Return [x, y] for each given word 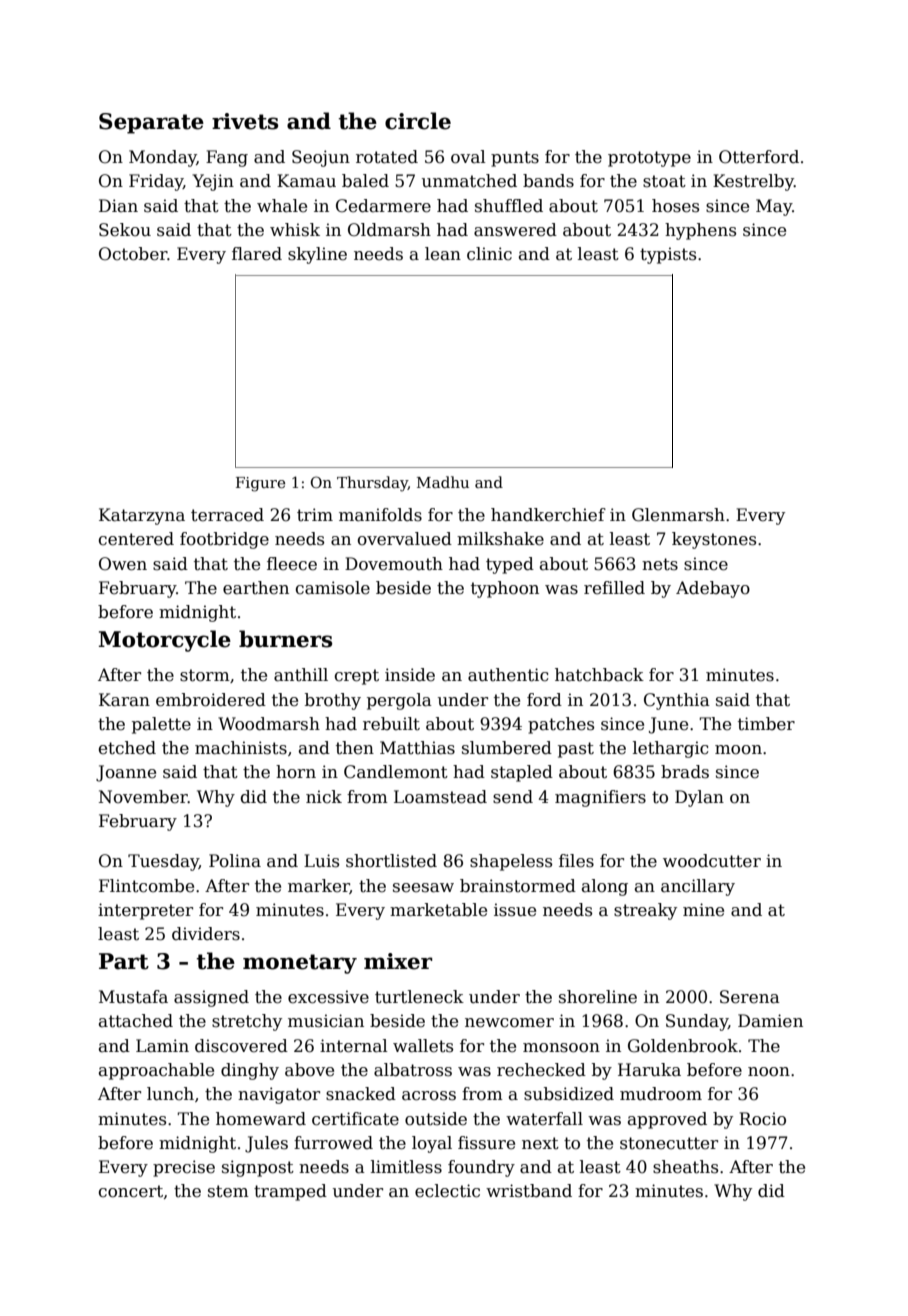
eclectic [447, 1191]
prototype [649, 159]
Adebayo [713, 589]
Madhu [443, 482]
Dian [118, 205]
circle [418, 121]
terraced [227, 515]
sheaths [685, 1167]
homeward [261, 1119]
